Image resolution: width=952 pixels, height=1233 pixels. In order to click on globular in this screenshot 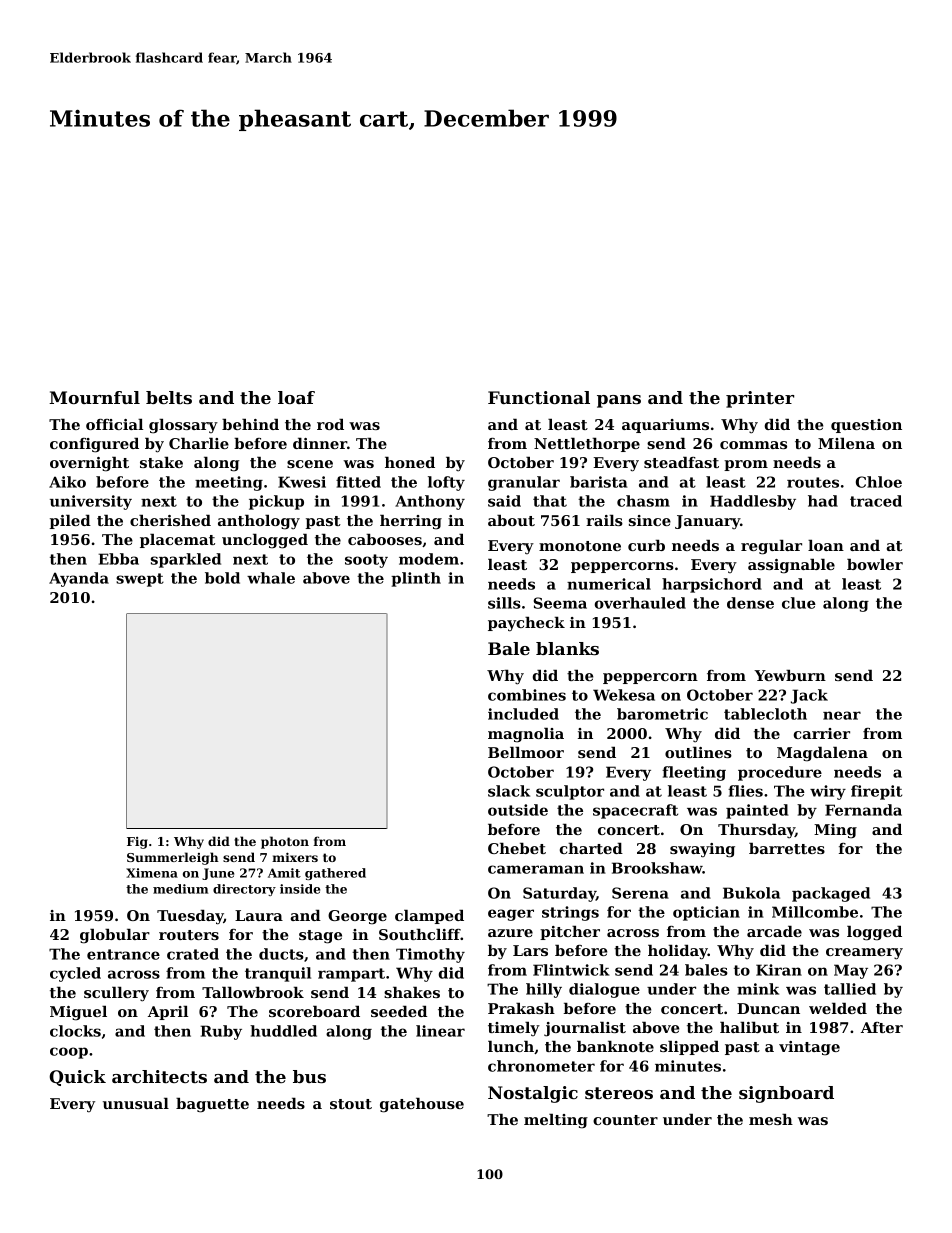, I will do `click(115, 936)`.
